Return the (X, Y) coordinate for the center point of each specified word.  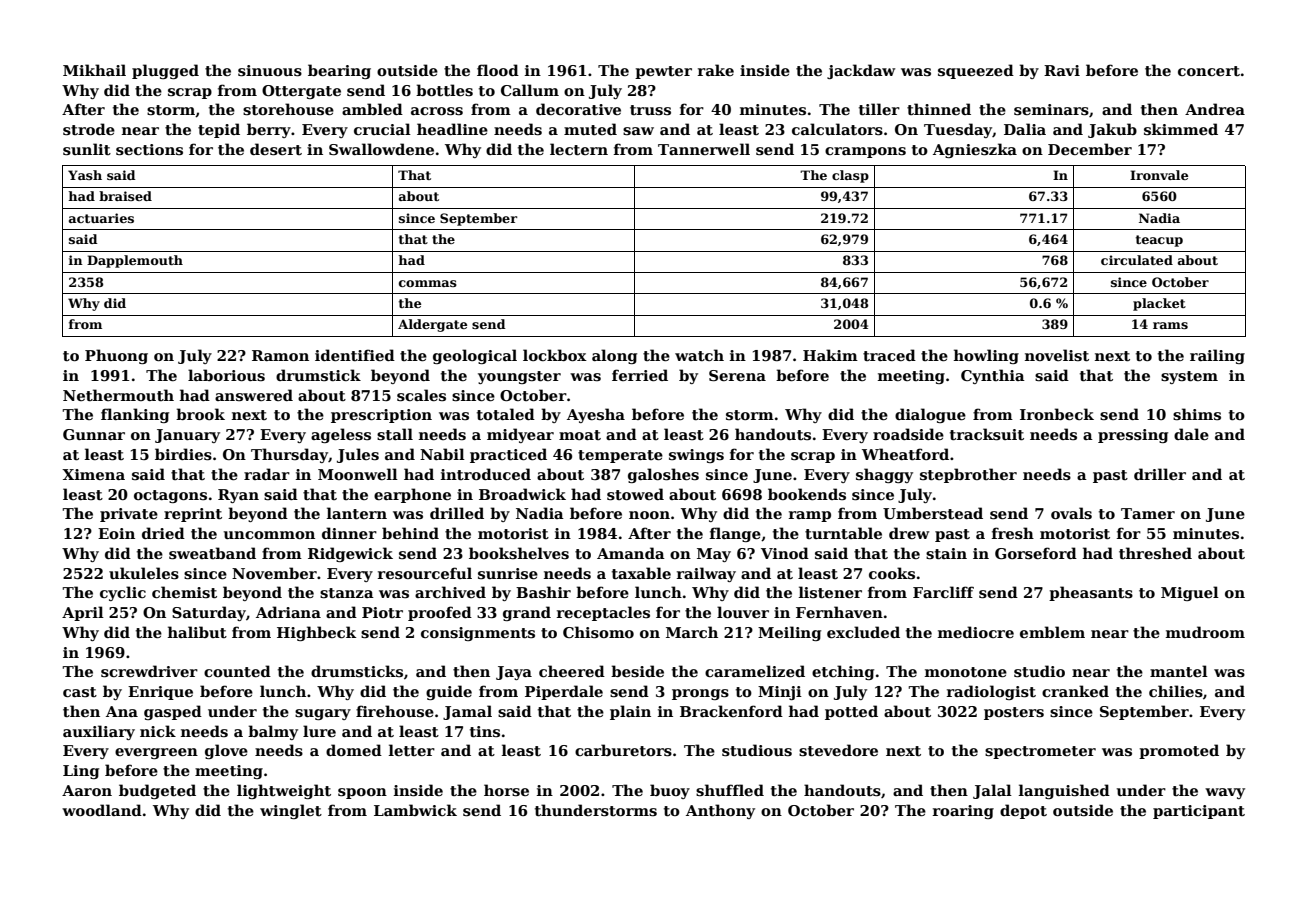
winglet (291, 811)
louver (743, 612)
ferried (640, 375)
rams (1170, 325)
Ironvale (1159, 175)
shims (1197, 414)
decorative (578, 109)
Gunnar (94, 434)
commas (428, 283)
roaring (963, 812)
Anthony (720, 811)
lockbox (555, 355)
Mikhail (94, 70)
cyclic (123, 593)
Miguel (1190, 593)
